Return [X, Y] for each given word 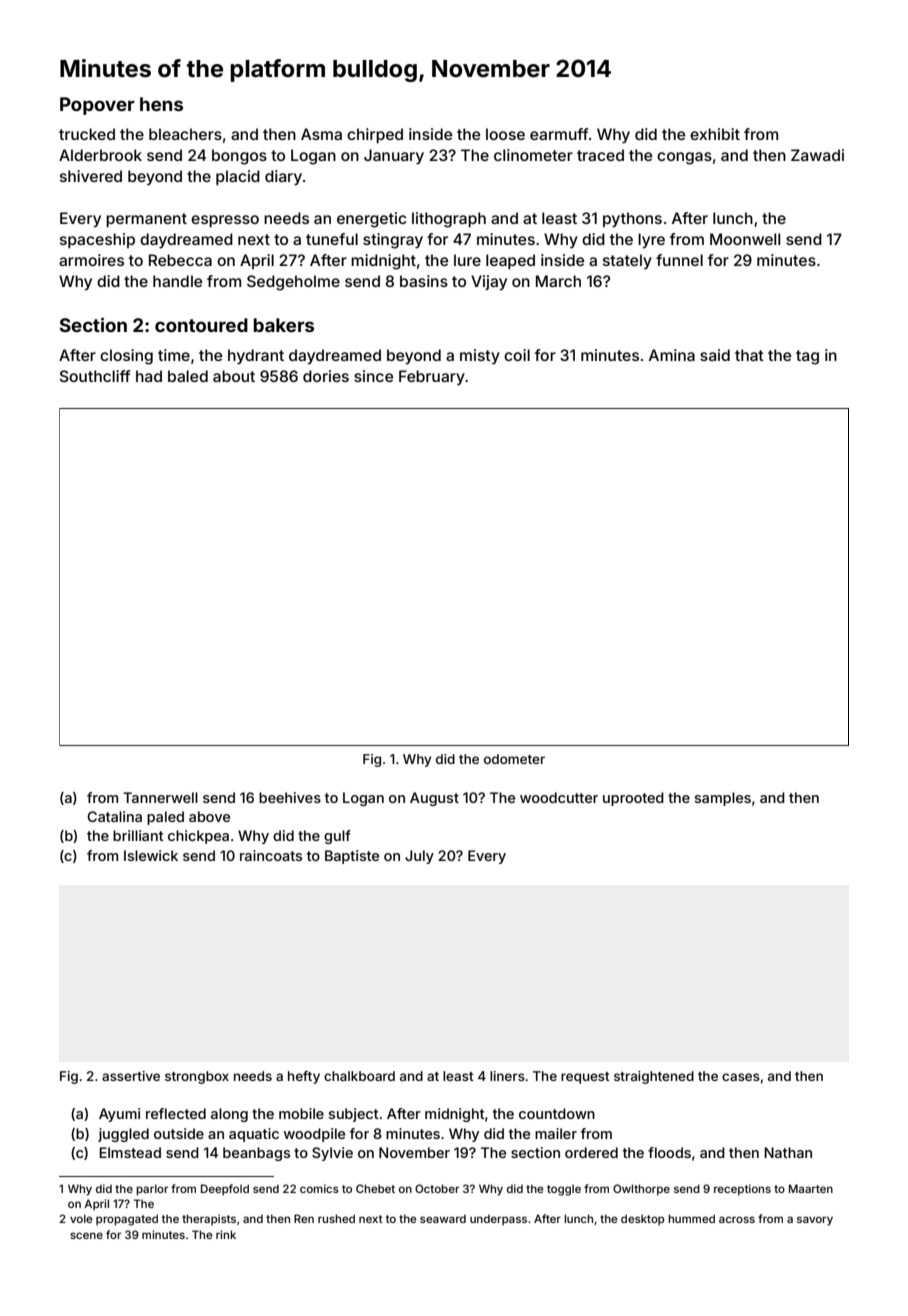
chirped [375, 135]
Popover [97, 106]
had [149, 376]
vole [81, 1218]
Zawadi [817, 155]
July [419, 857]
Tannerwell [160, 797]
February [432, 377]
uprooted [633, 799]
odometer [514, 759]
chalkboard [359, 1076]
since [373, 376]
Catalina [114, 816]
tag [807, 357]
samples [723, 799]
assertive [131, 1076]
